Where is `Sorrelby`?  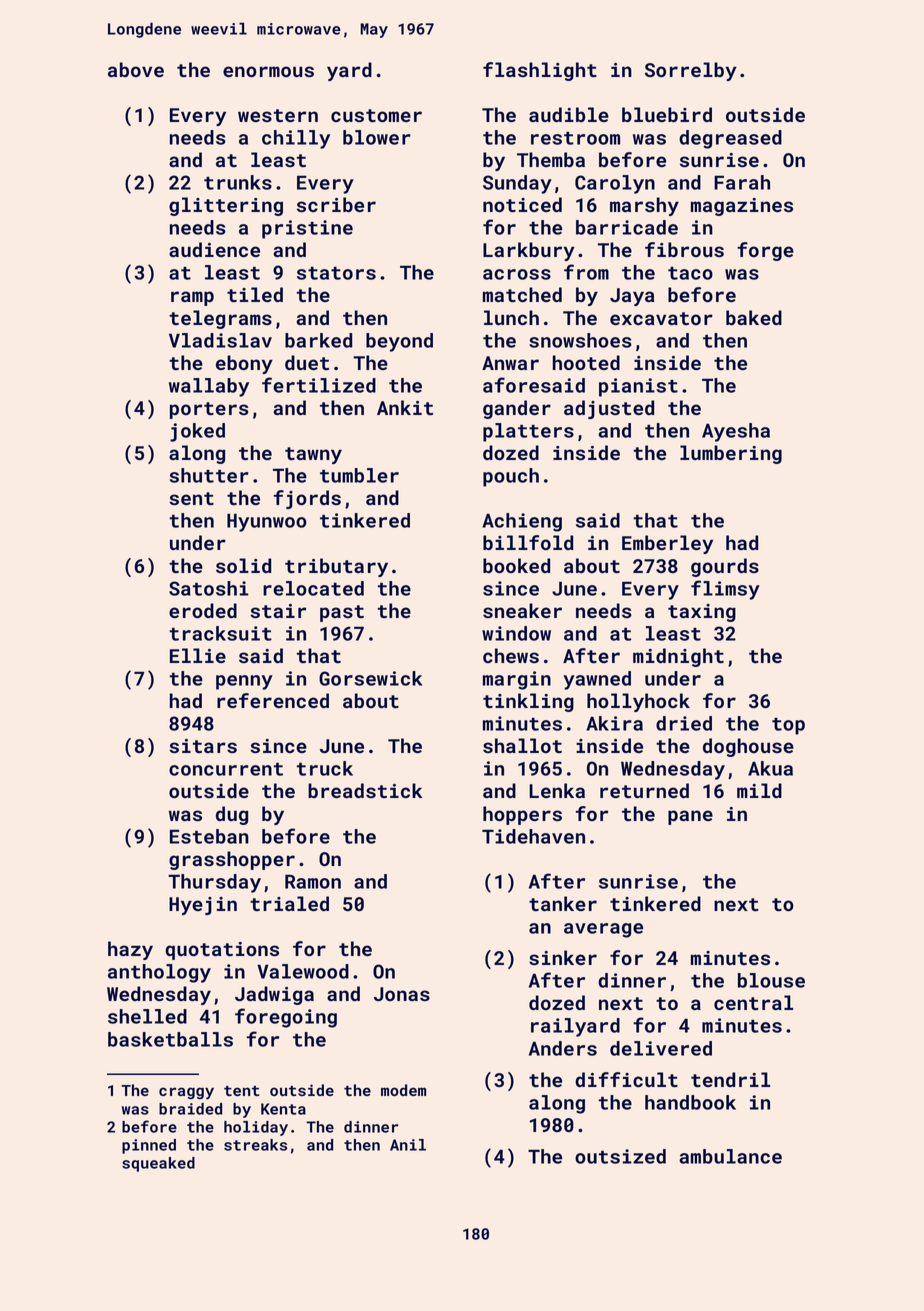
Sorrelby is located at coordinates (691, 71).
